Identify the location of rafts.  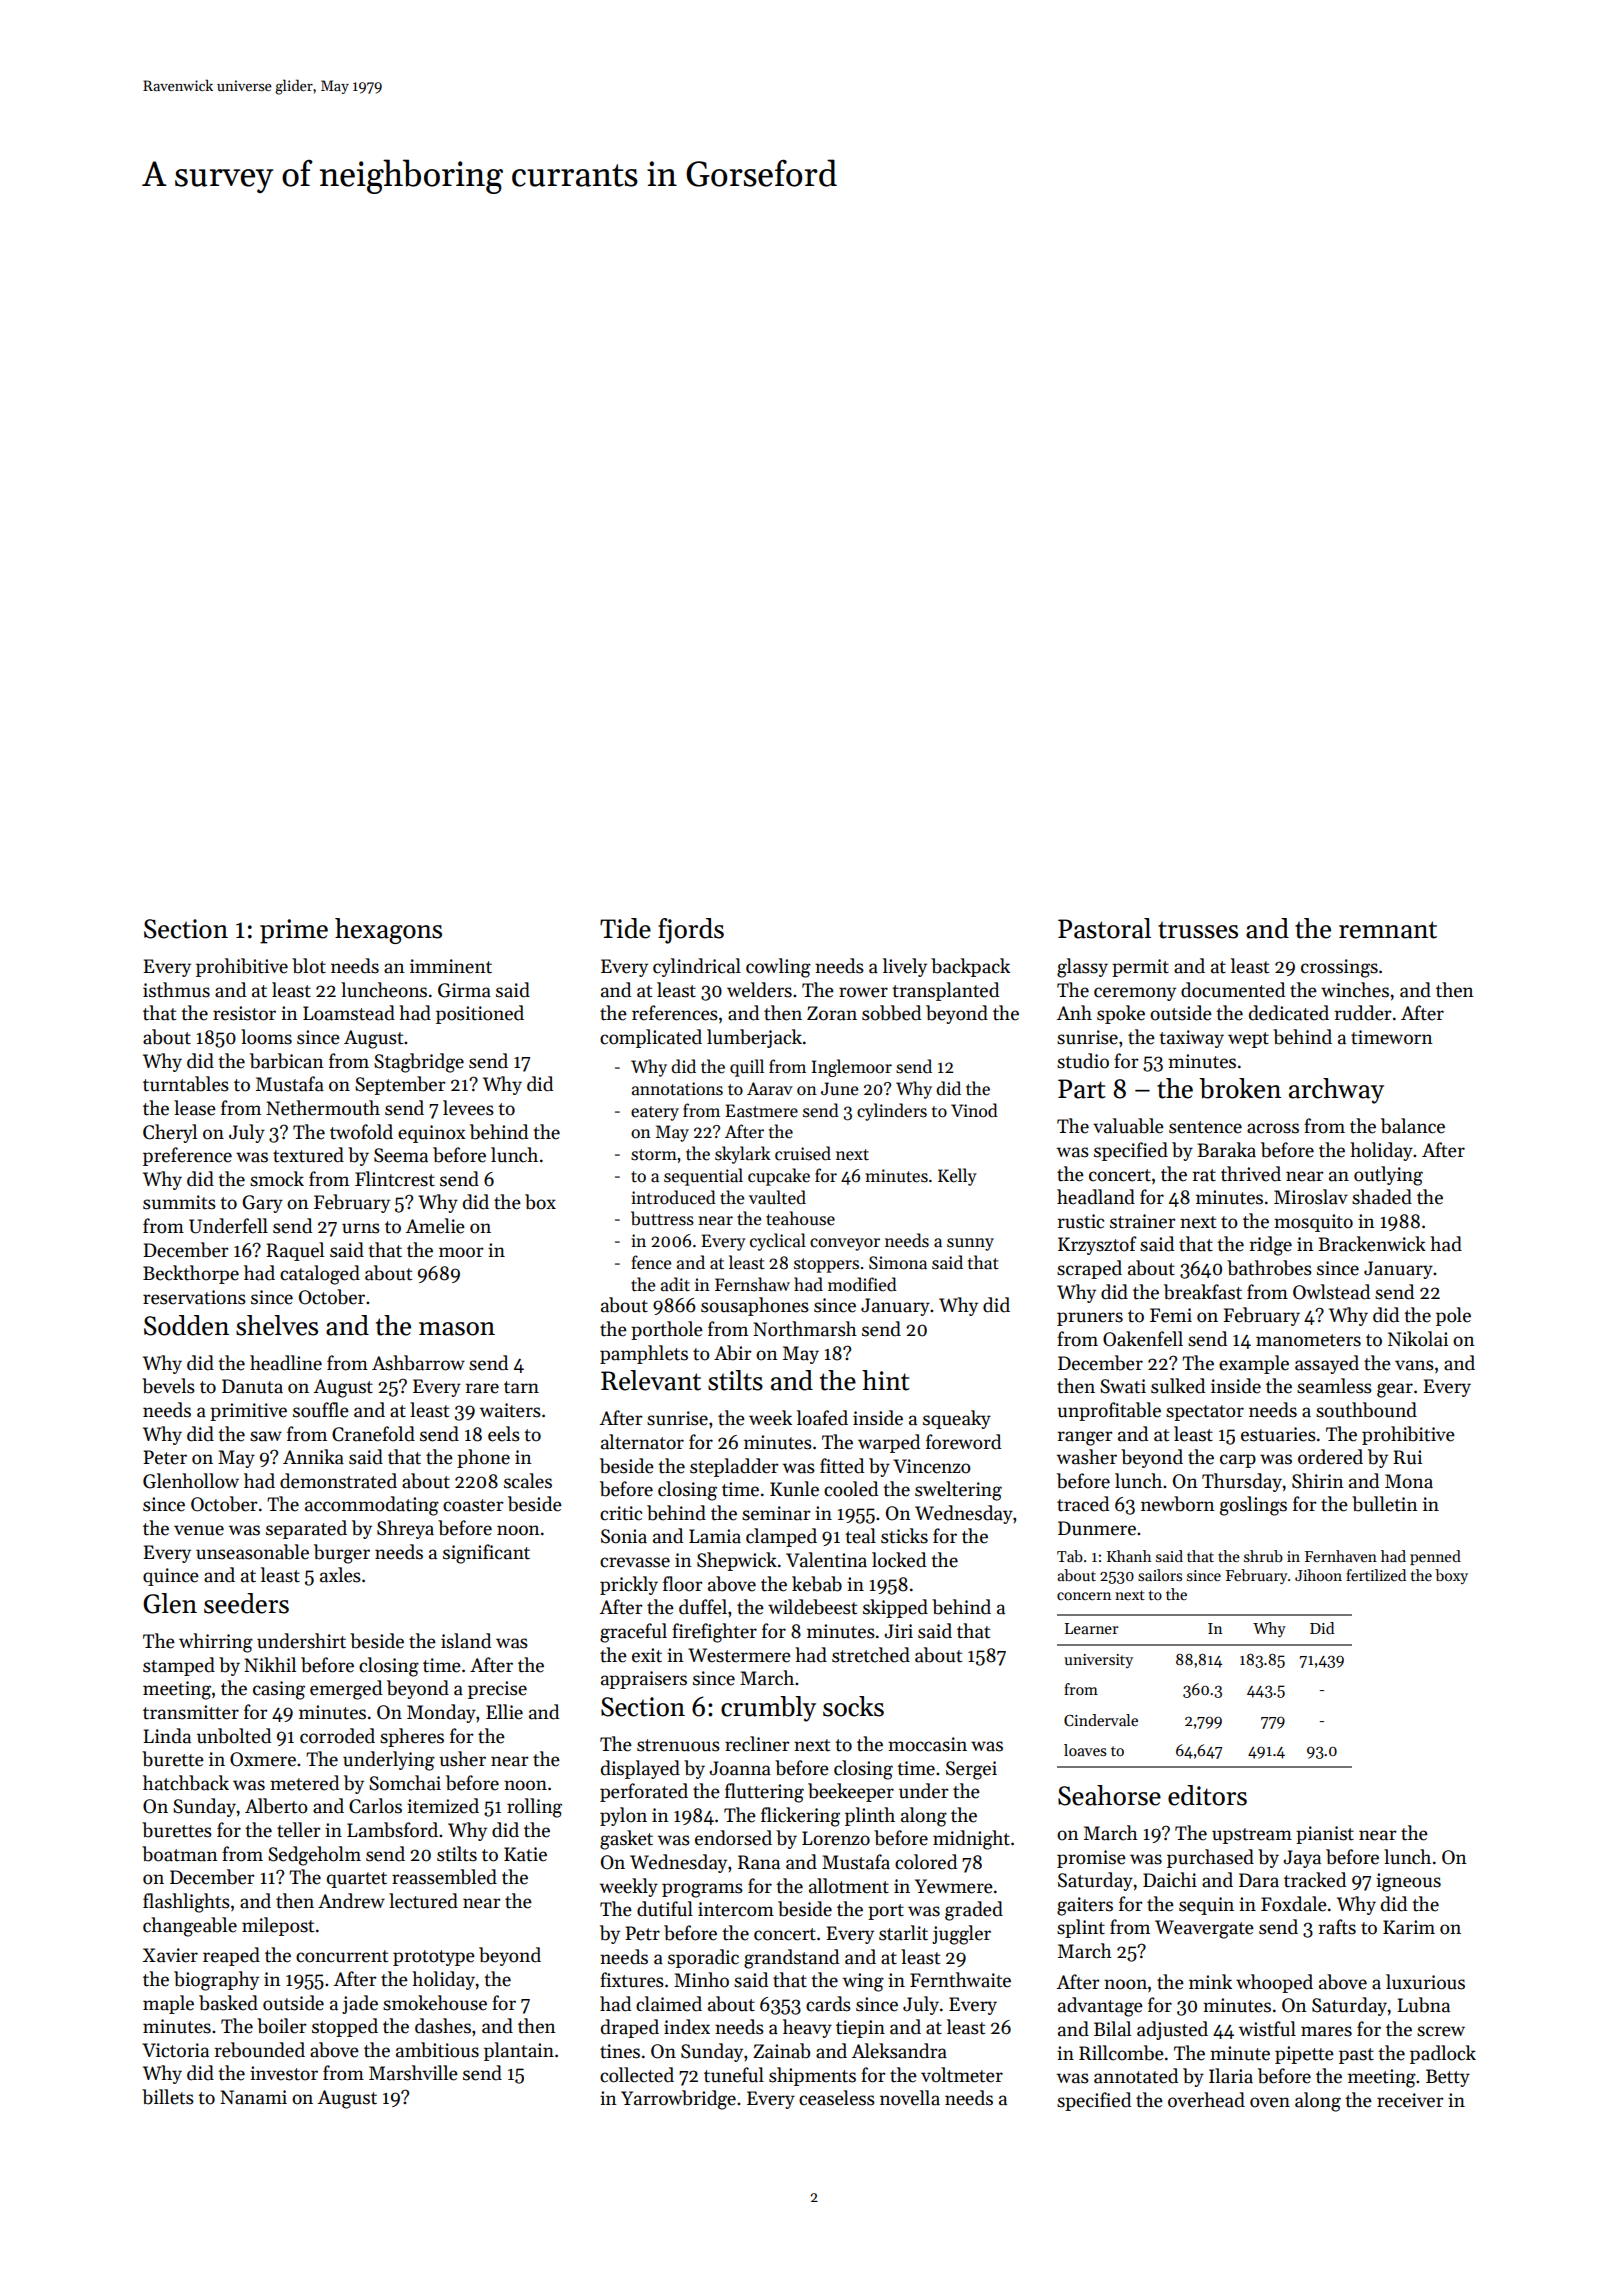
(1337, 1927).
